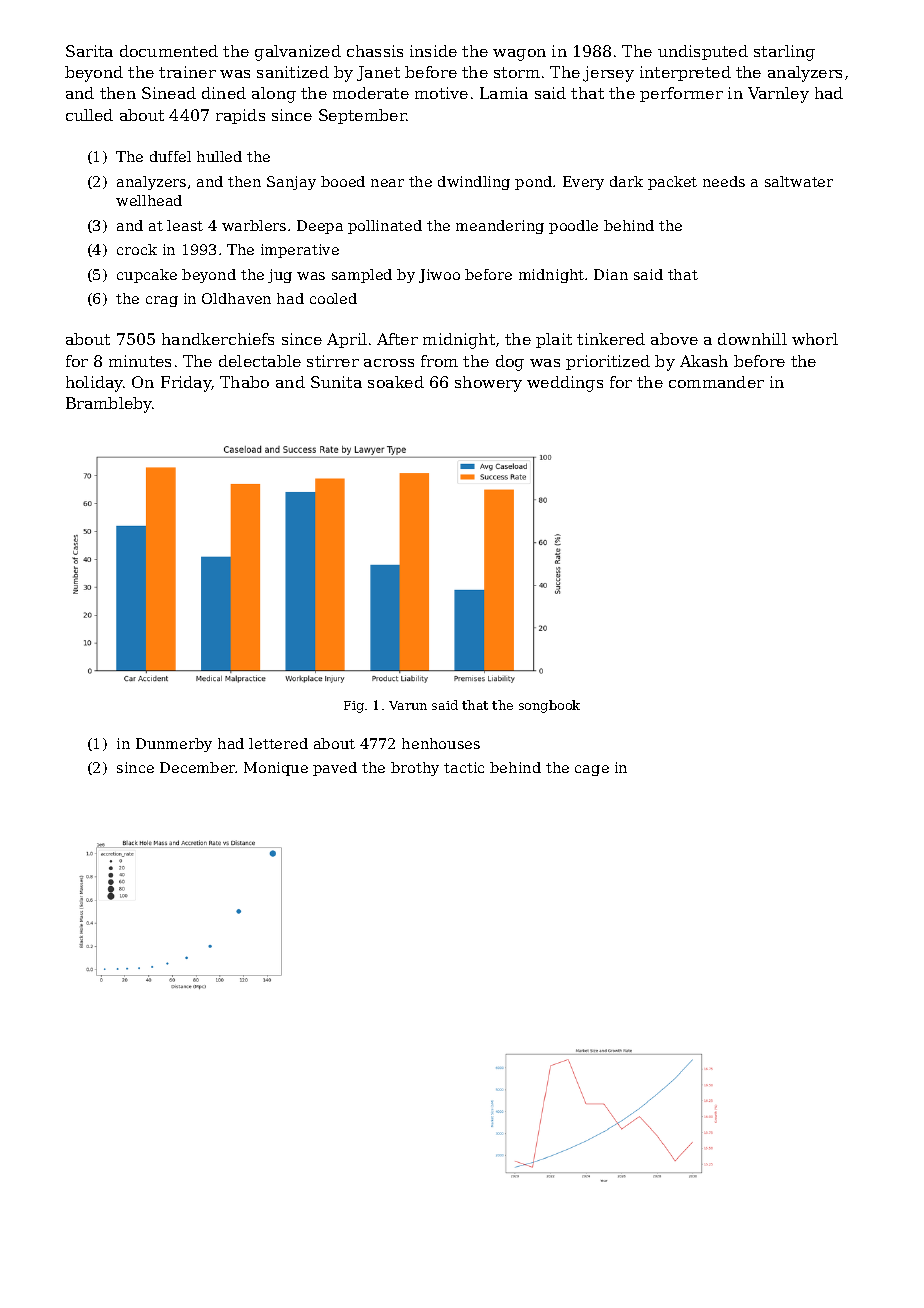 The image size is (924, 1308). I want to click on crag, so click(162, 301).
